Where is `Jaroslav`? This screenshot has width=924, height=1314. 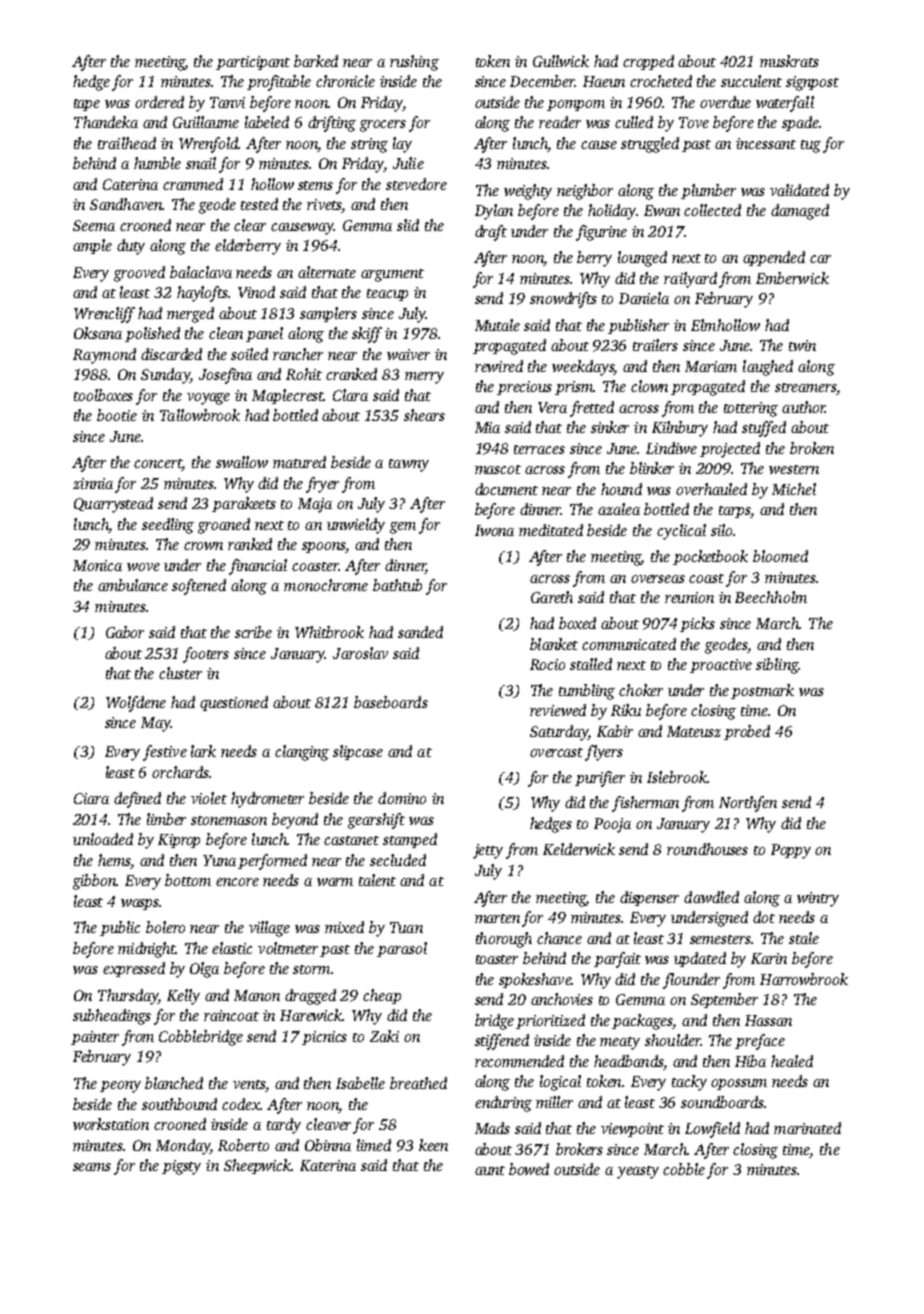
Jaroslav is located at coordinates (360, 653).
